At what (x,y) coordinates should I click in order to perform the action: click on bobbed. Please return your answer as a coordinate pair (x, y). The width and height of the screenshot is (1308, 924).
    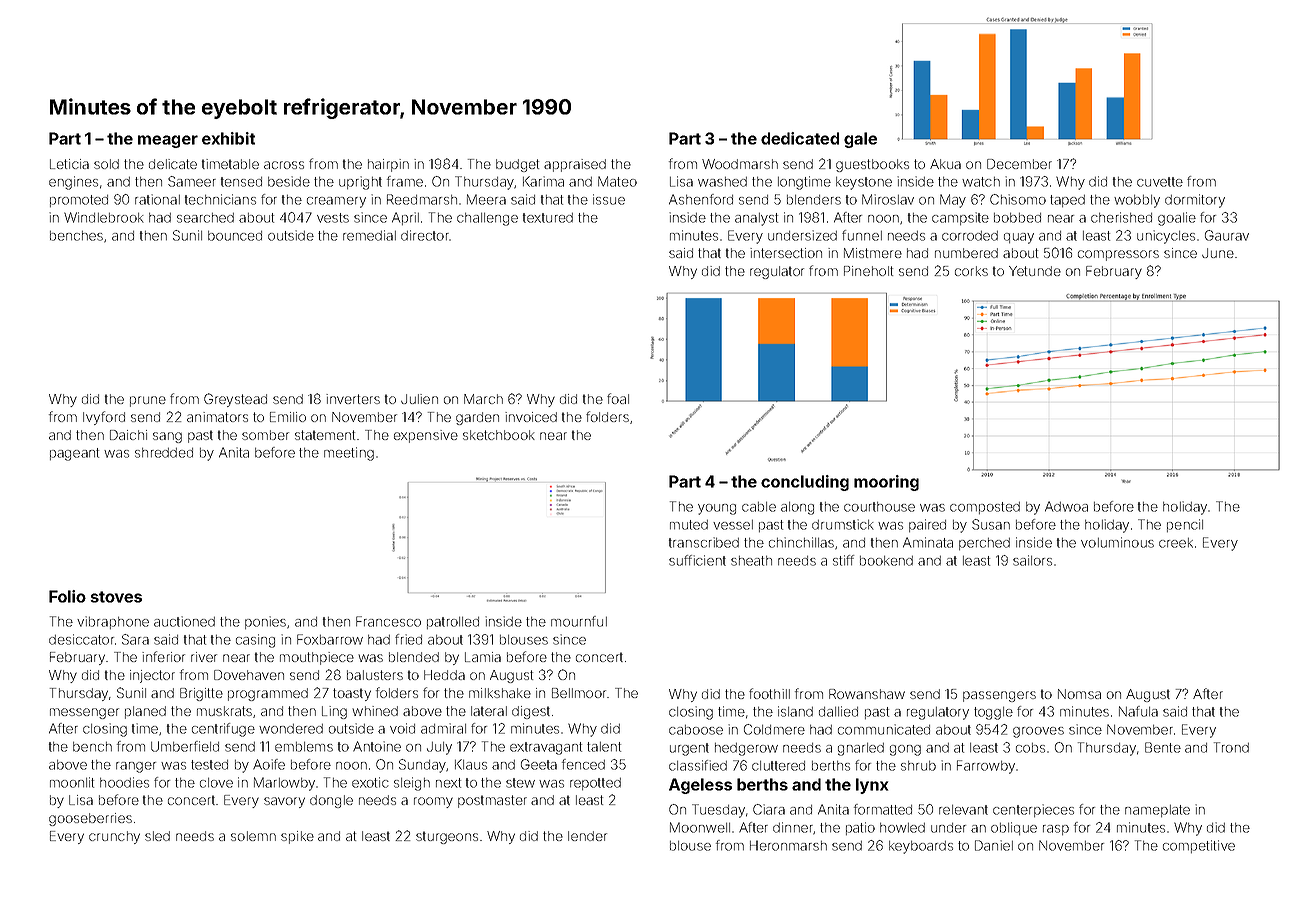
    Looking at the image, I should click on (1017, 218).
